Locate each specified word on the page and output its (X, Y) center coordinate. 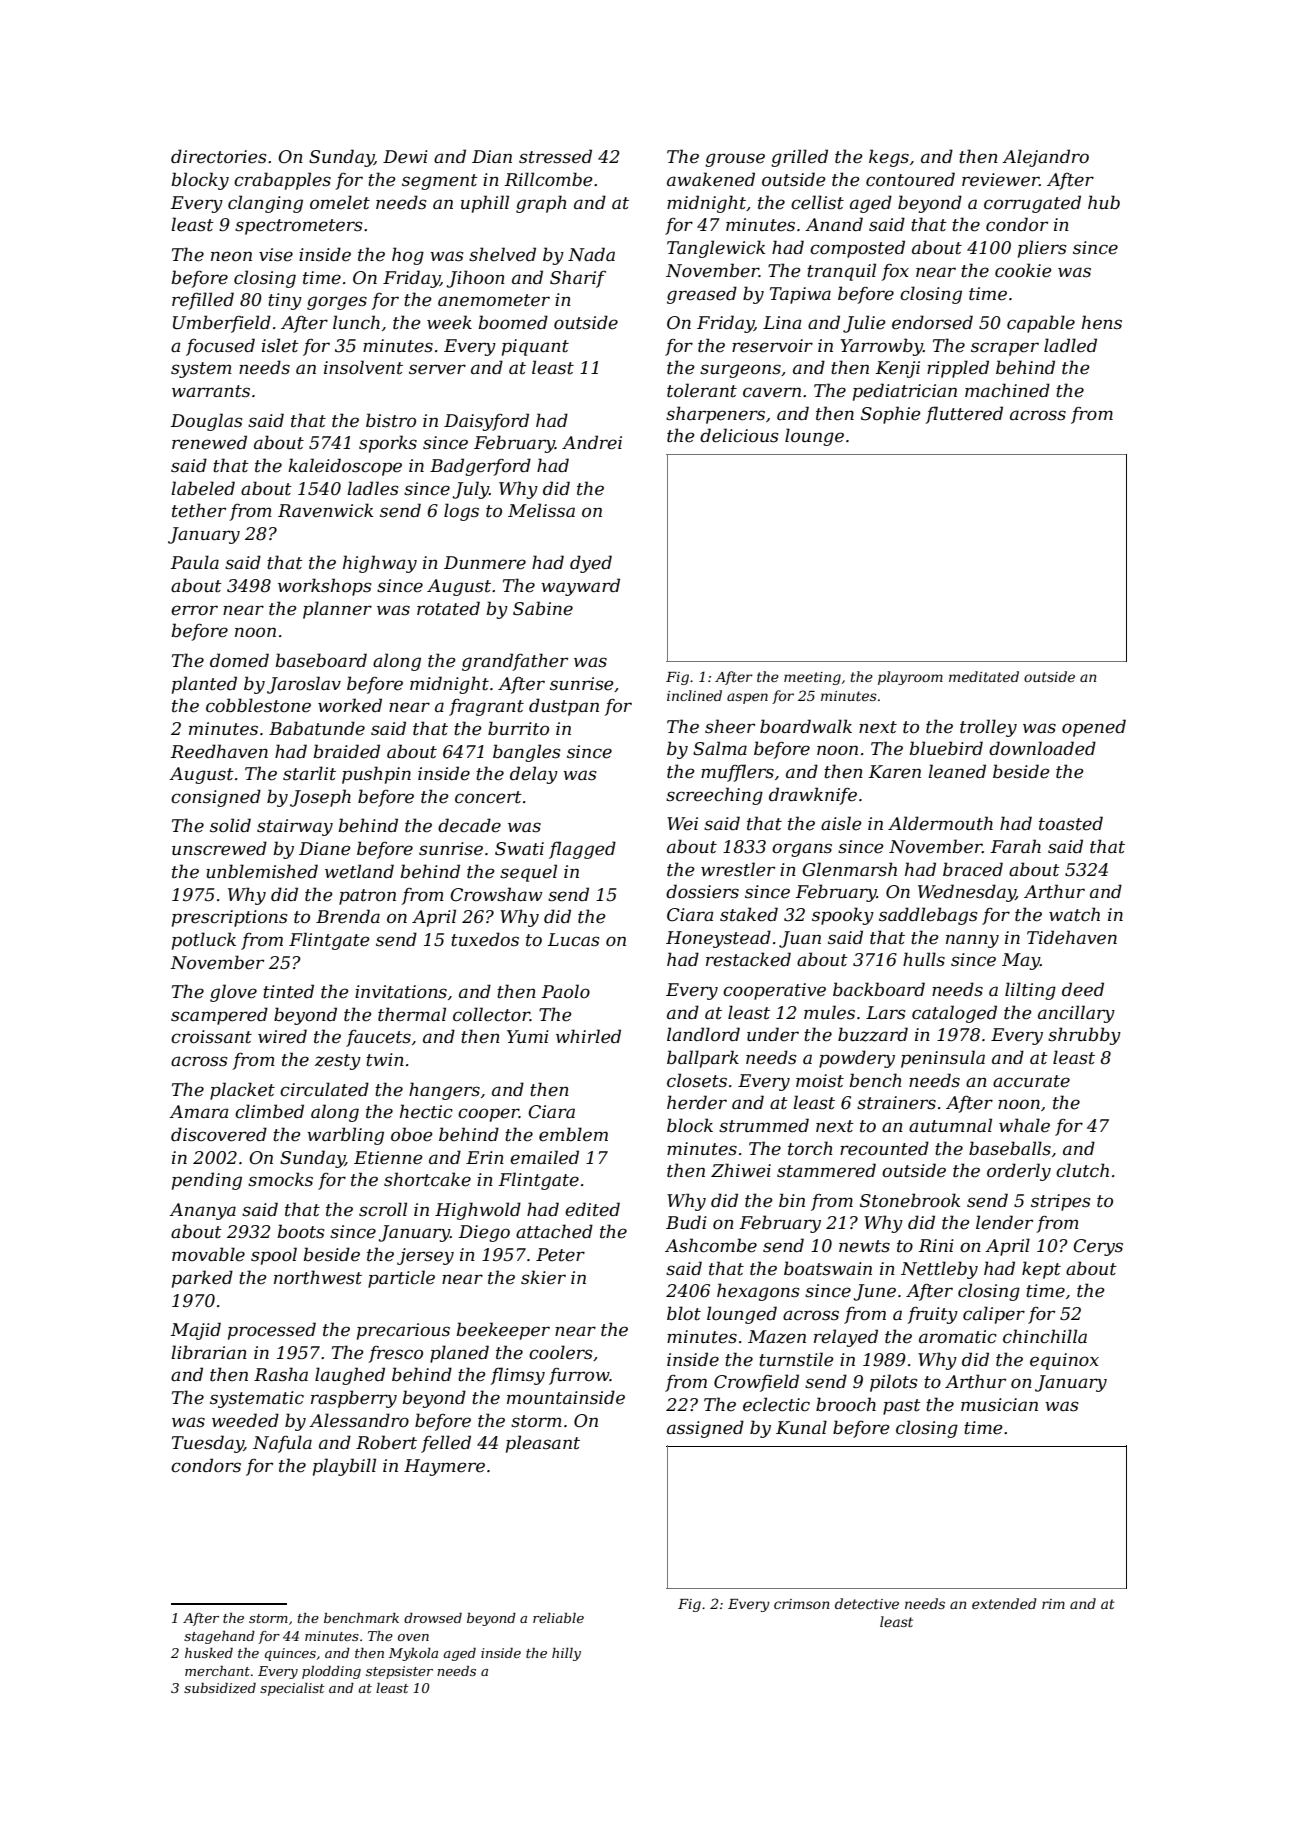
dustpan (564, 707)
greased (702, 295)
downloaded (1042, 748)
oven (413, 1637)
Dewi (405, 156)
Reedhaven (219, 751)
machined (1007, 390)
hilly (566, 1654)
